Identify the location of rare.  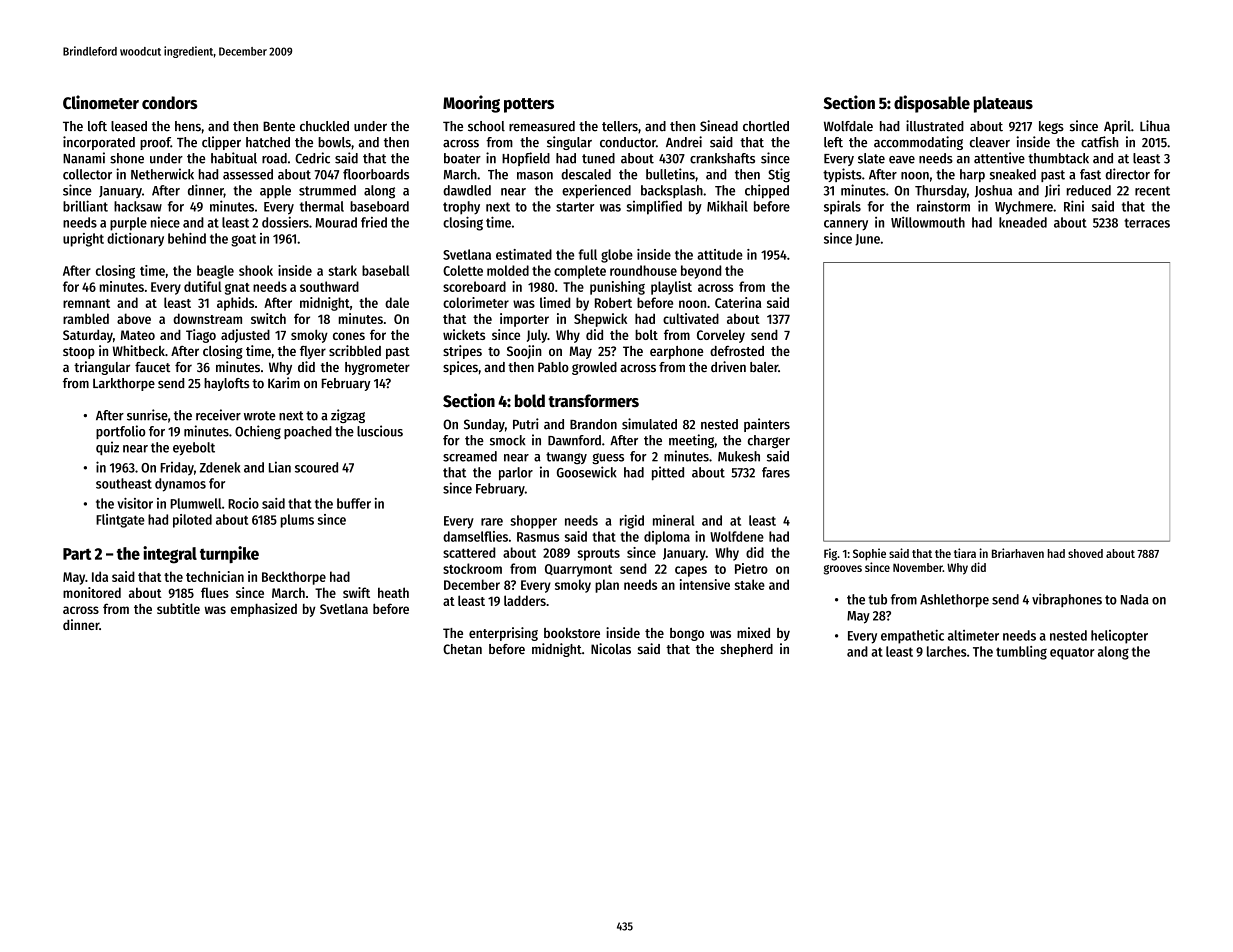
(492, 522).
